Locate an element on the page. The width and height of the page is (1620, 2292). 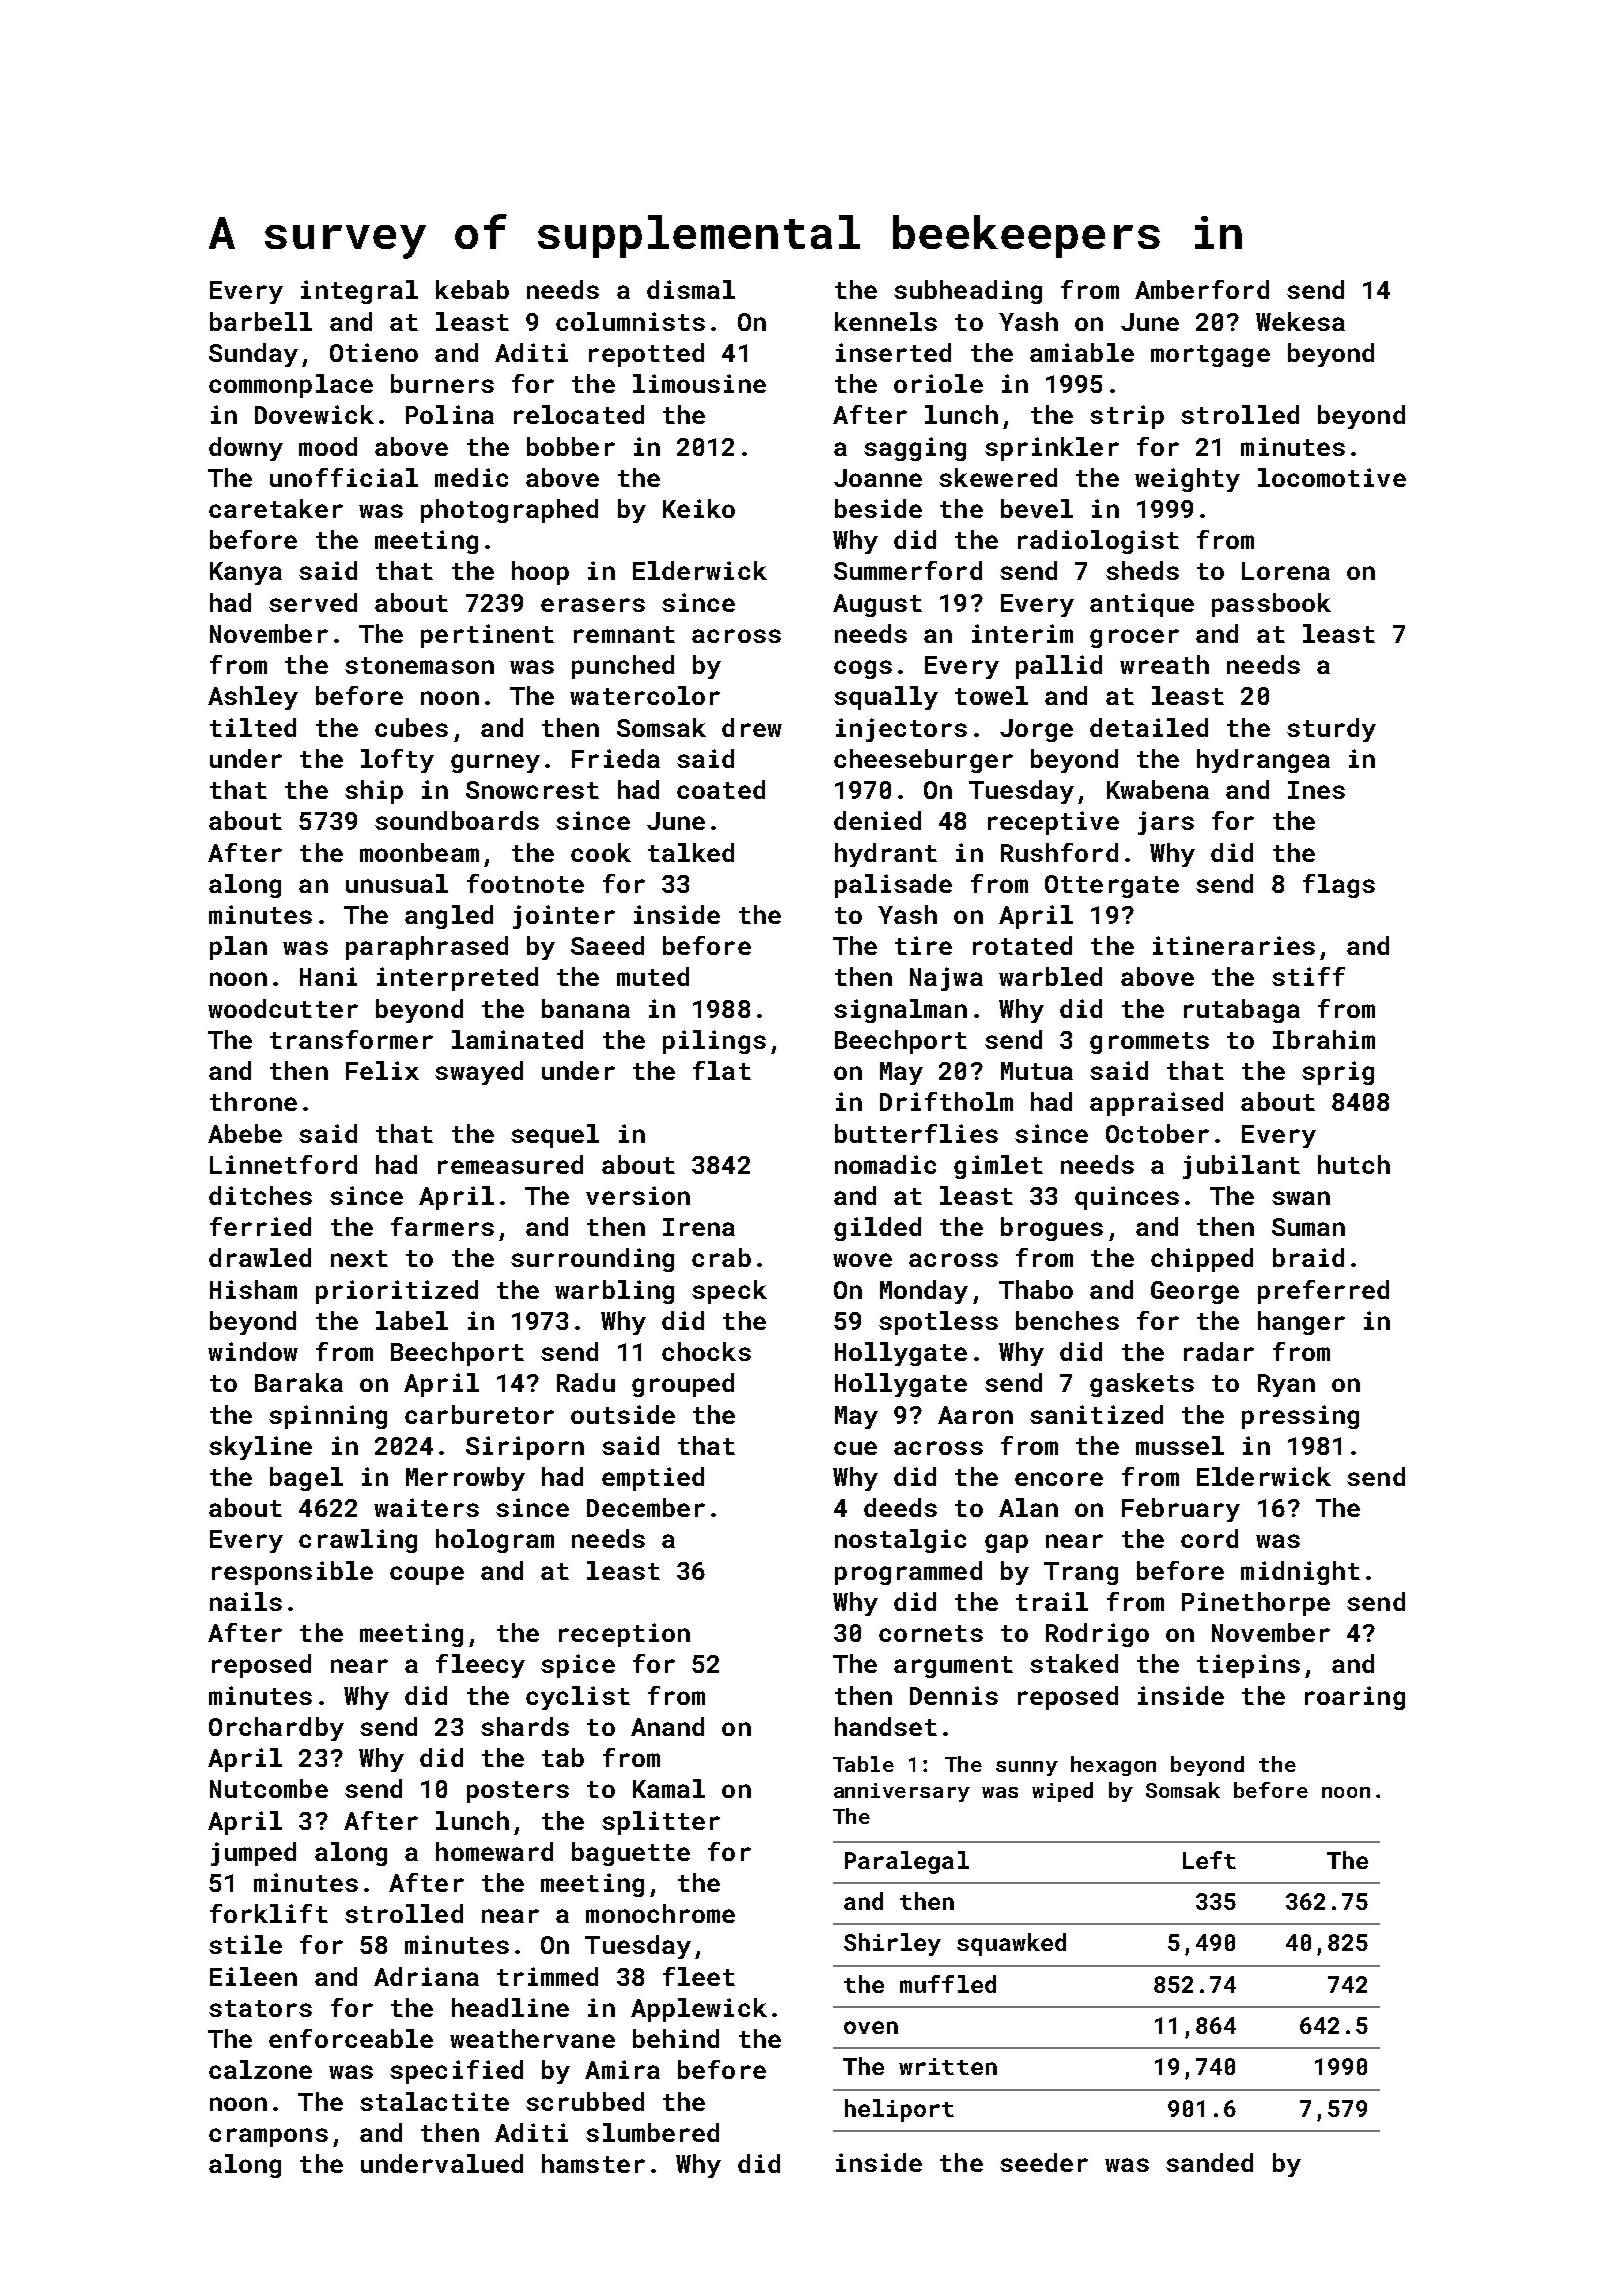
barbell is located at coordinates (261, 321).
